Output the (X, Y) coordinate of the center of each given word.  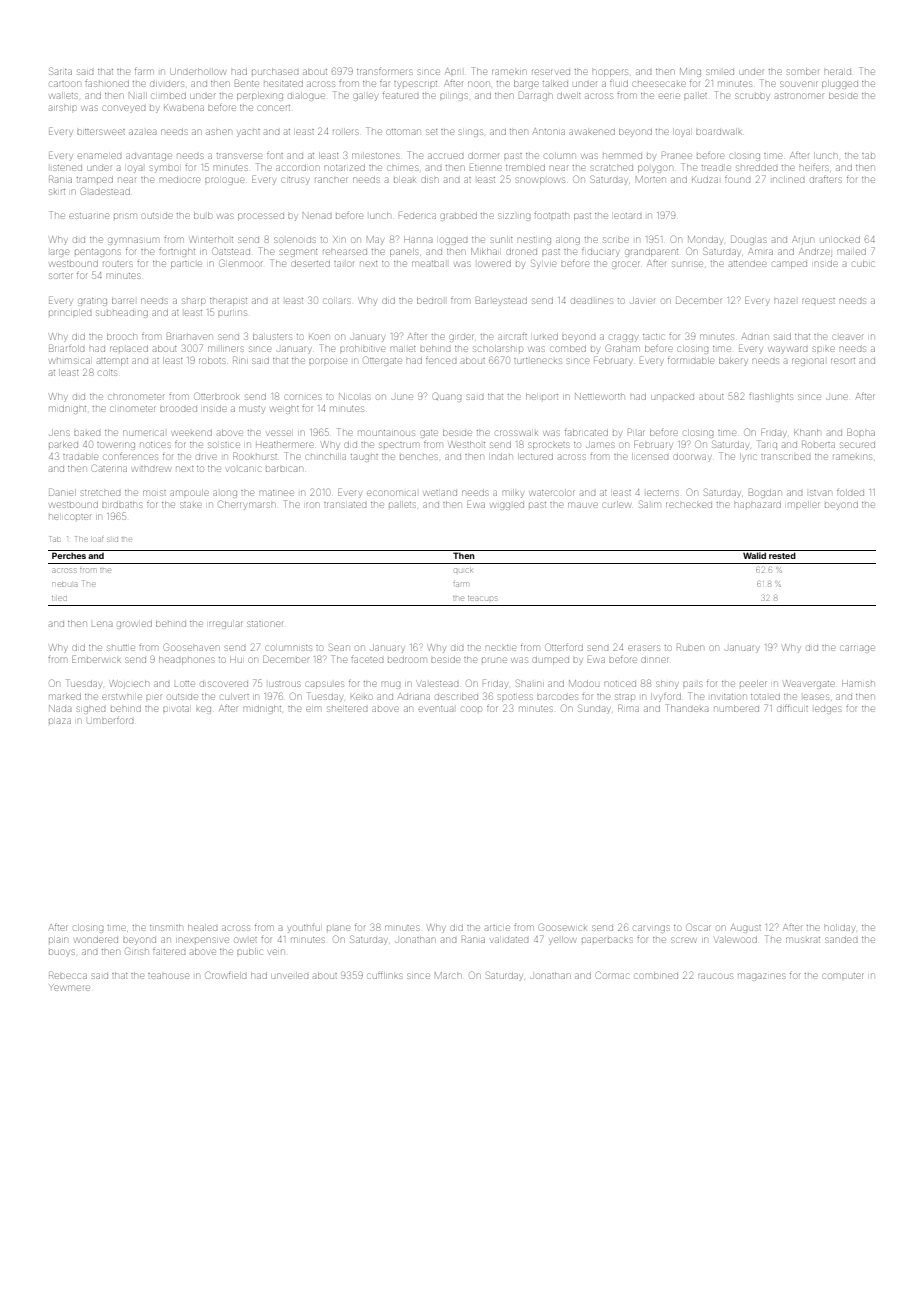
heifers (813, 168)
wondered (96, 940)
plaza (60, 721)
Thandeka (687, 708)
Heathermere (284, 445)
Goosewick (563, 927)
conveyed (124, 109)
